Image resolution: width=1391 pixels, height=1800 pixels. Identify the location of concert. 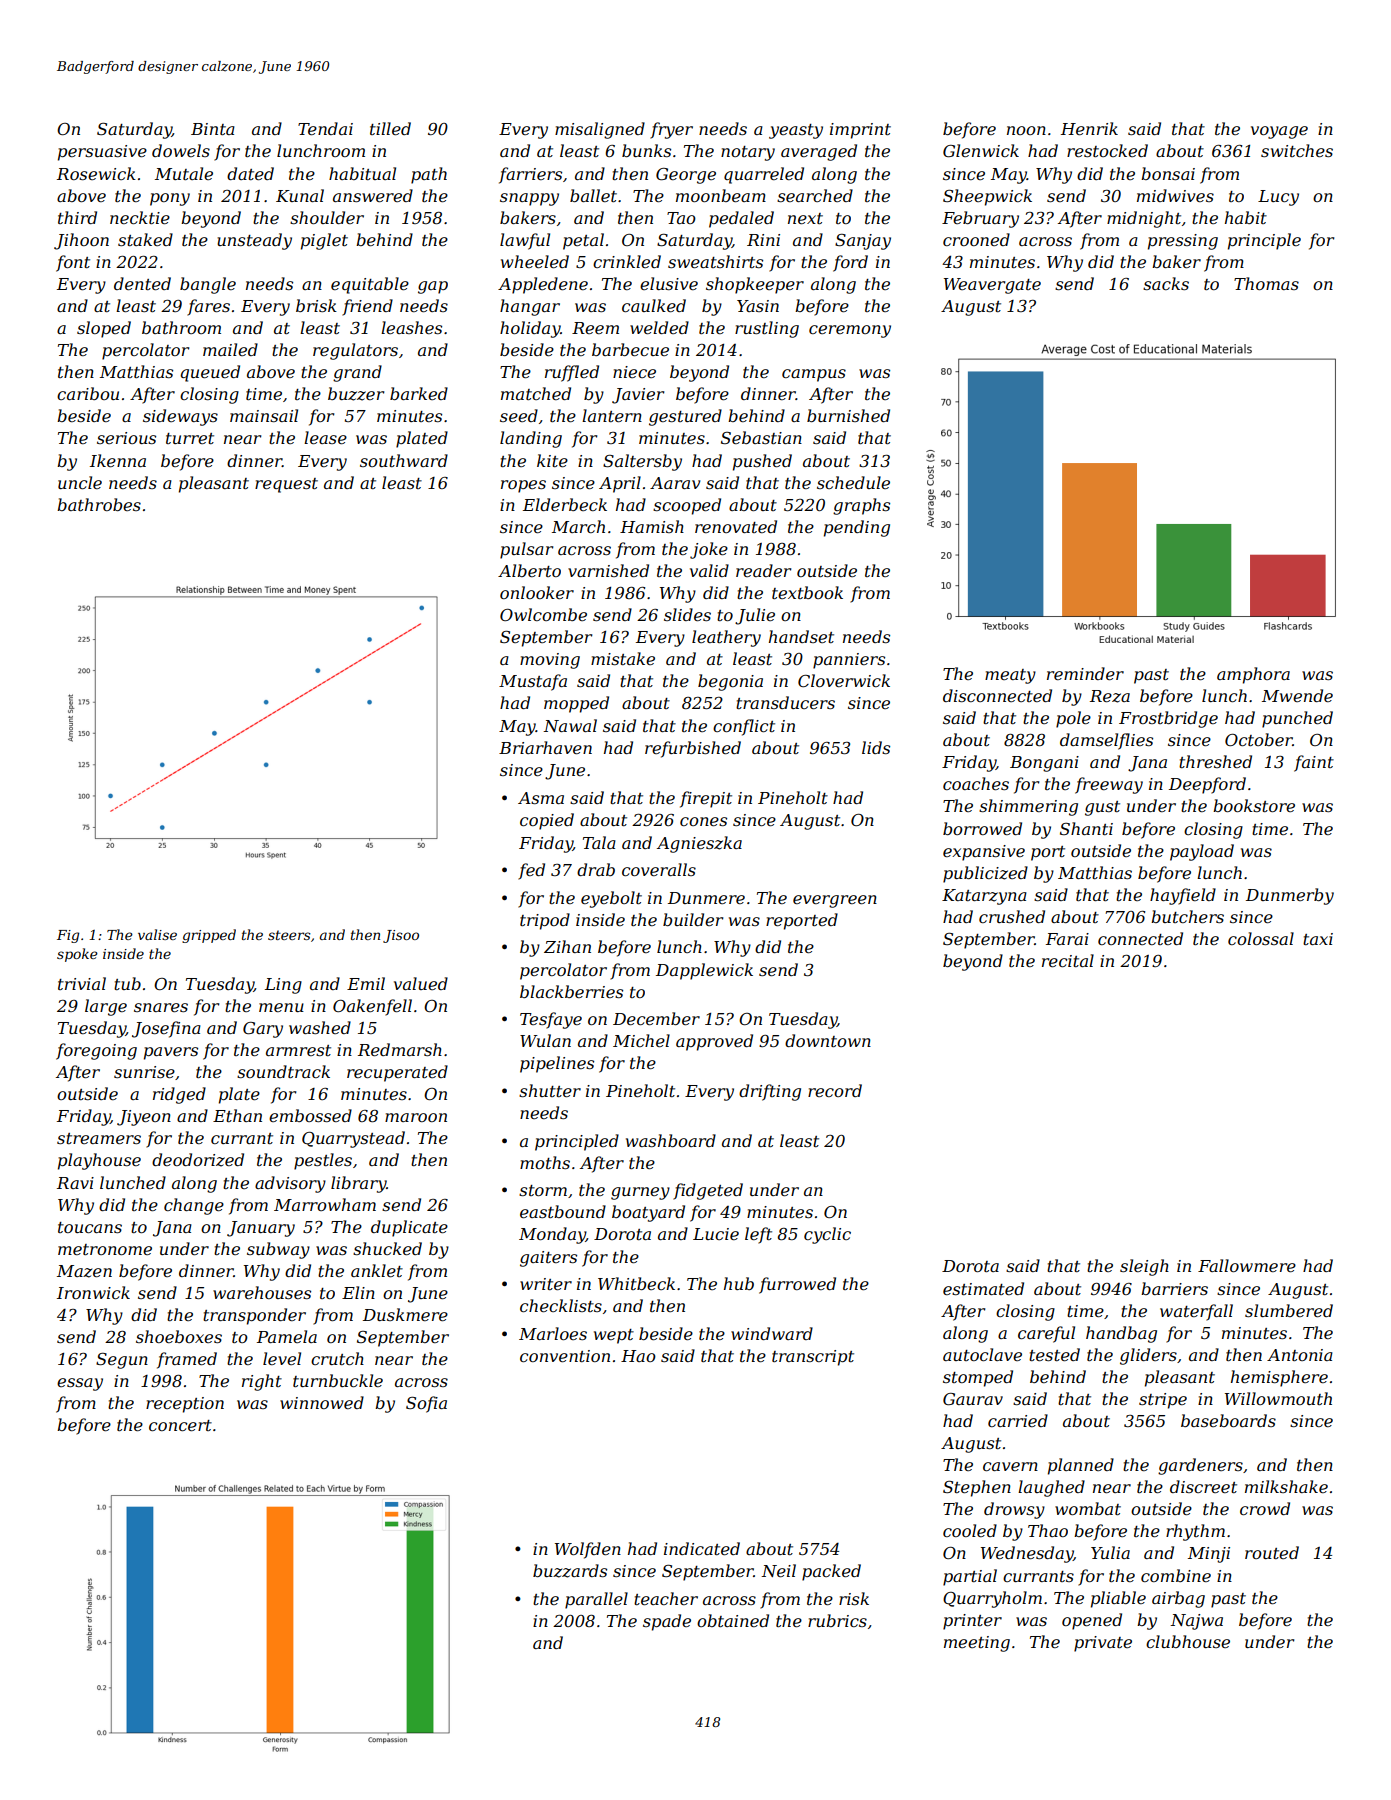
(180, 1425).
